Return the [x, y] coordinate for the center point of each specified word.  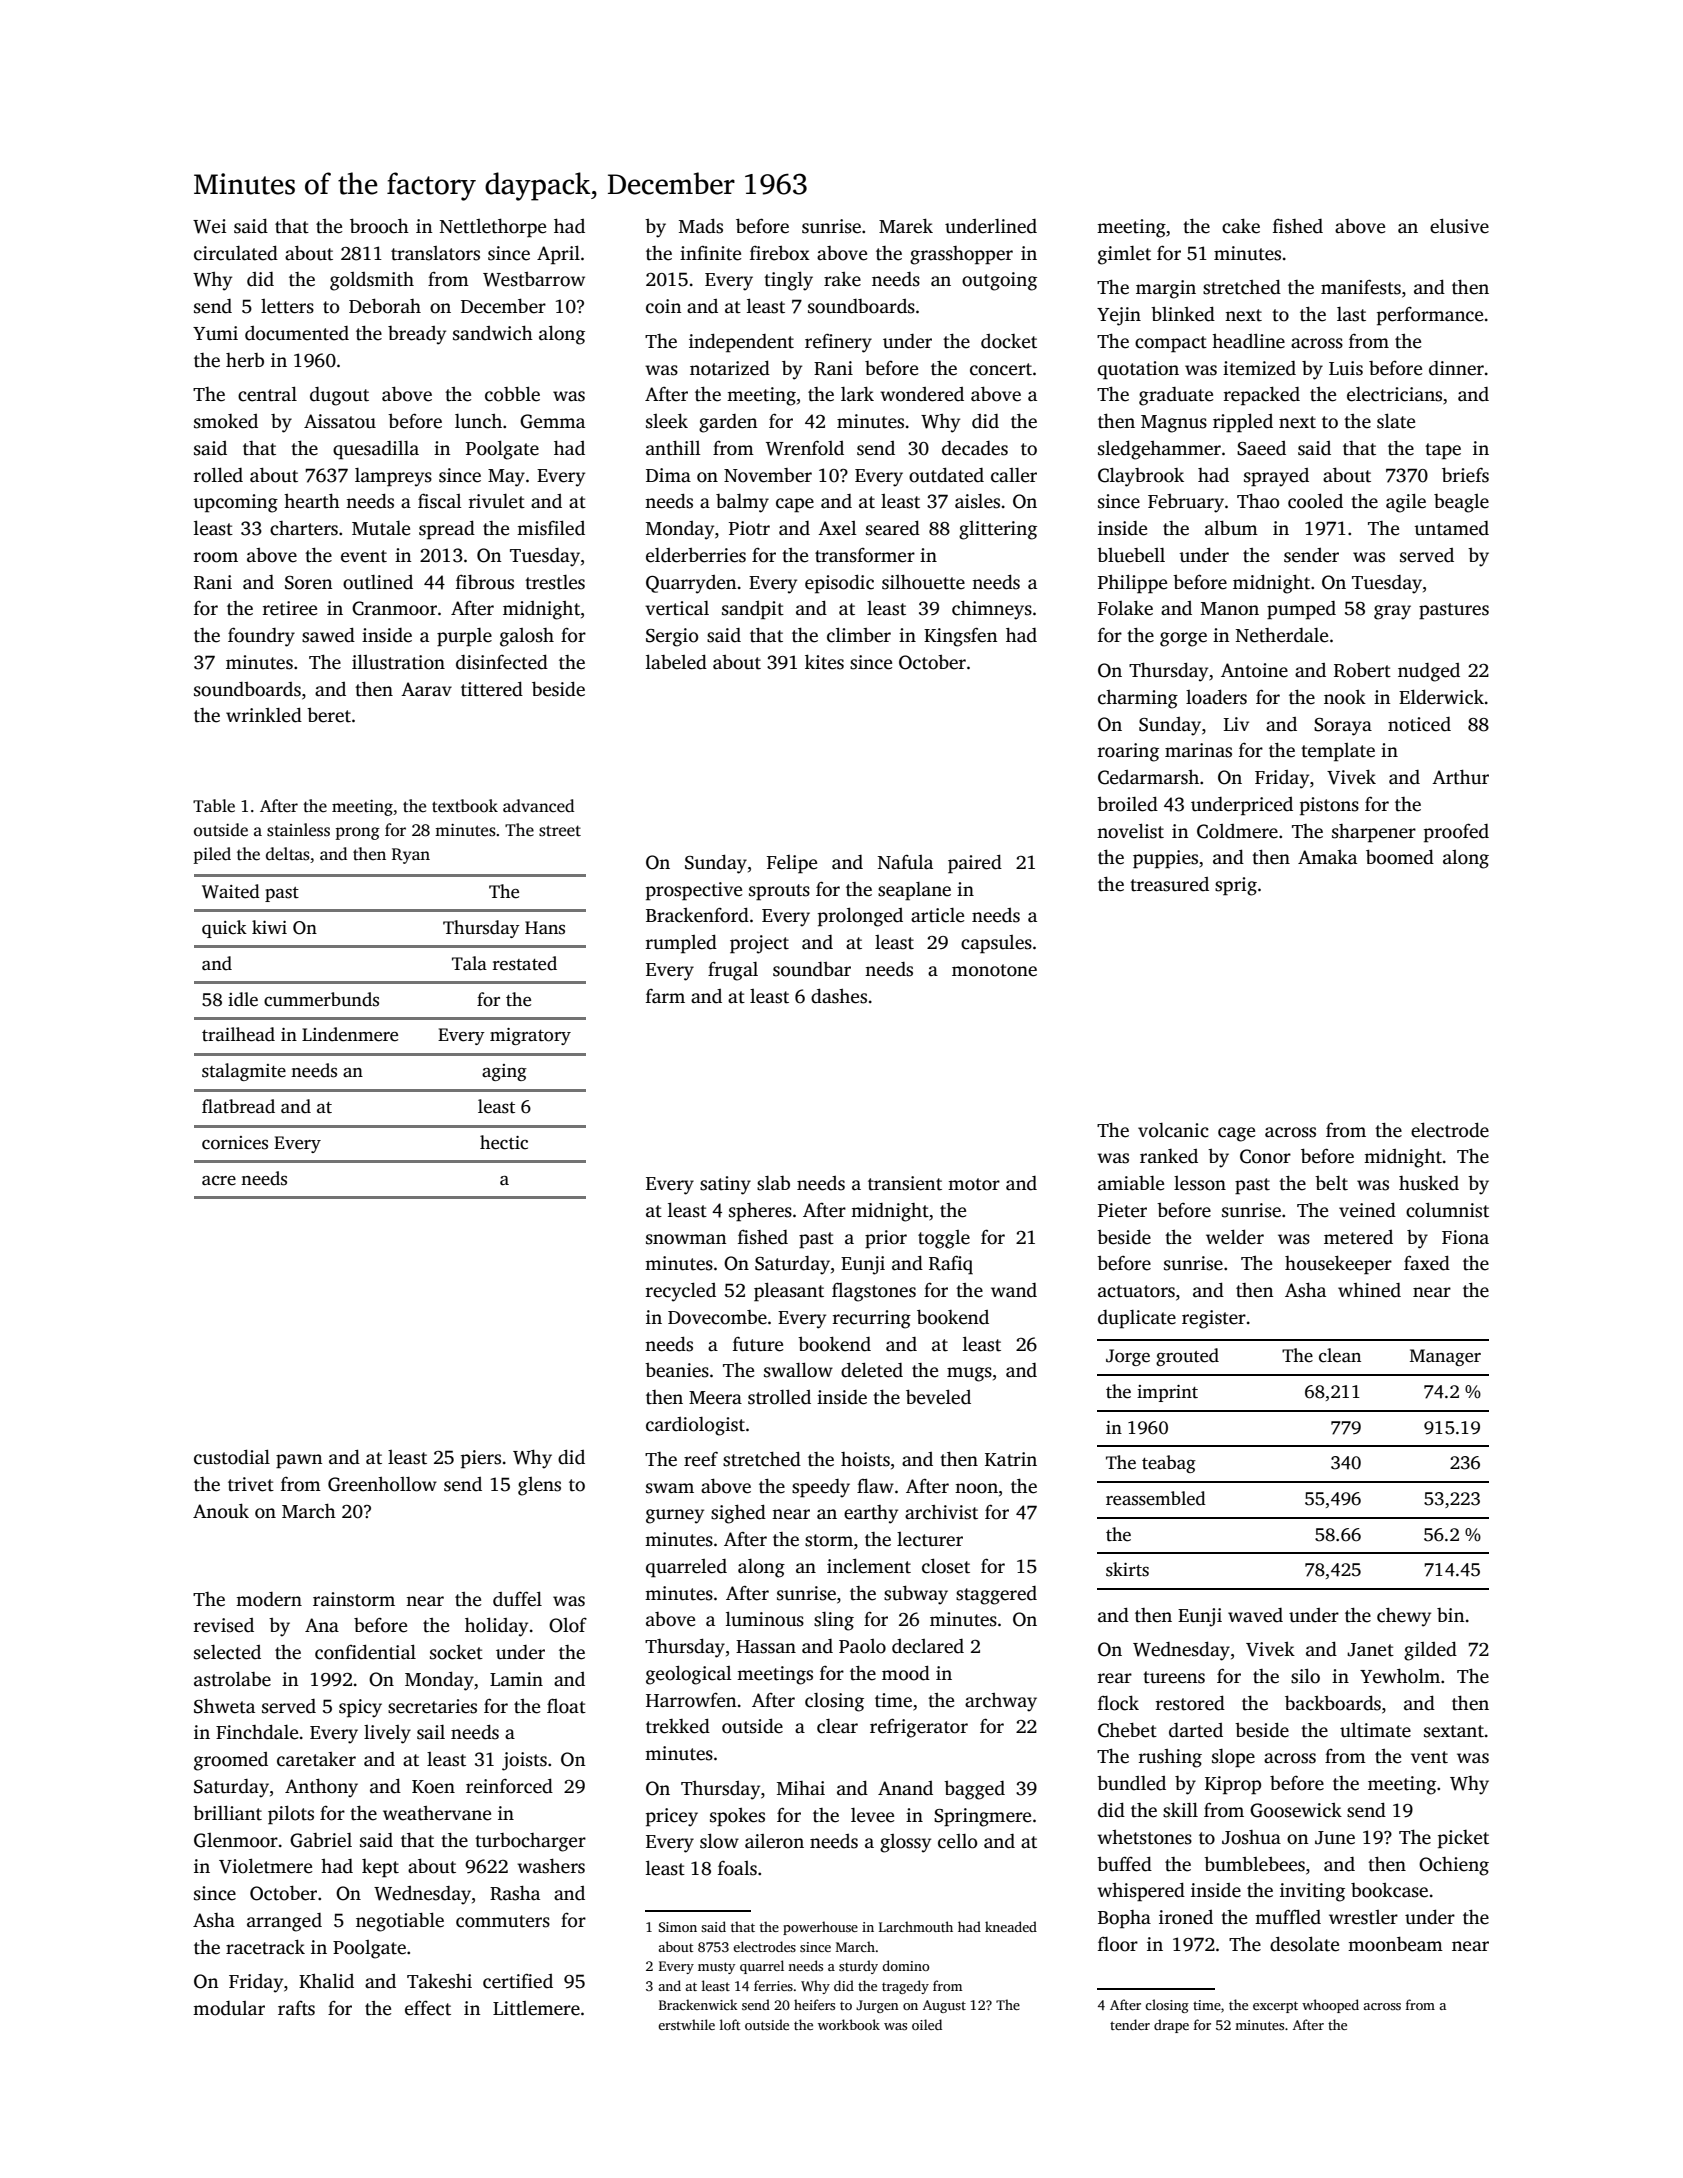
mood [906, 1673]
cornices [235, 1143]
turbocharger [530, 1842]
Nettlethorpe [493, 228]
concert [1001, 369]
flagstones [874, 1292]
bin [1451, 1615]
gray [1392, 612]
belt [1331, 1183]
